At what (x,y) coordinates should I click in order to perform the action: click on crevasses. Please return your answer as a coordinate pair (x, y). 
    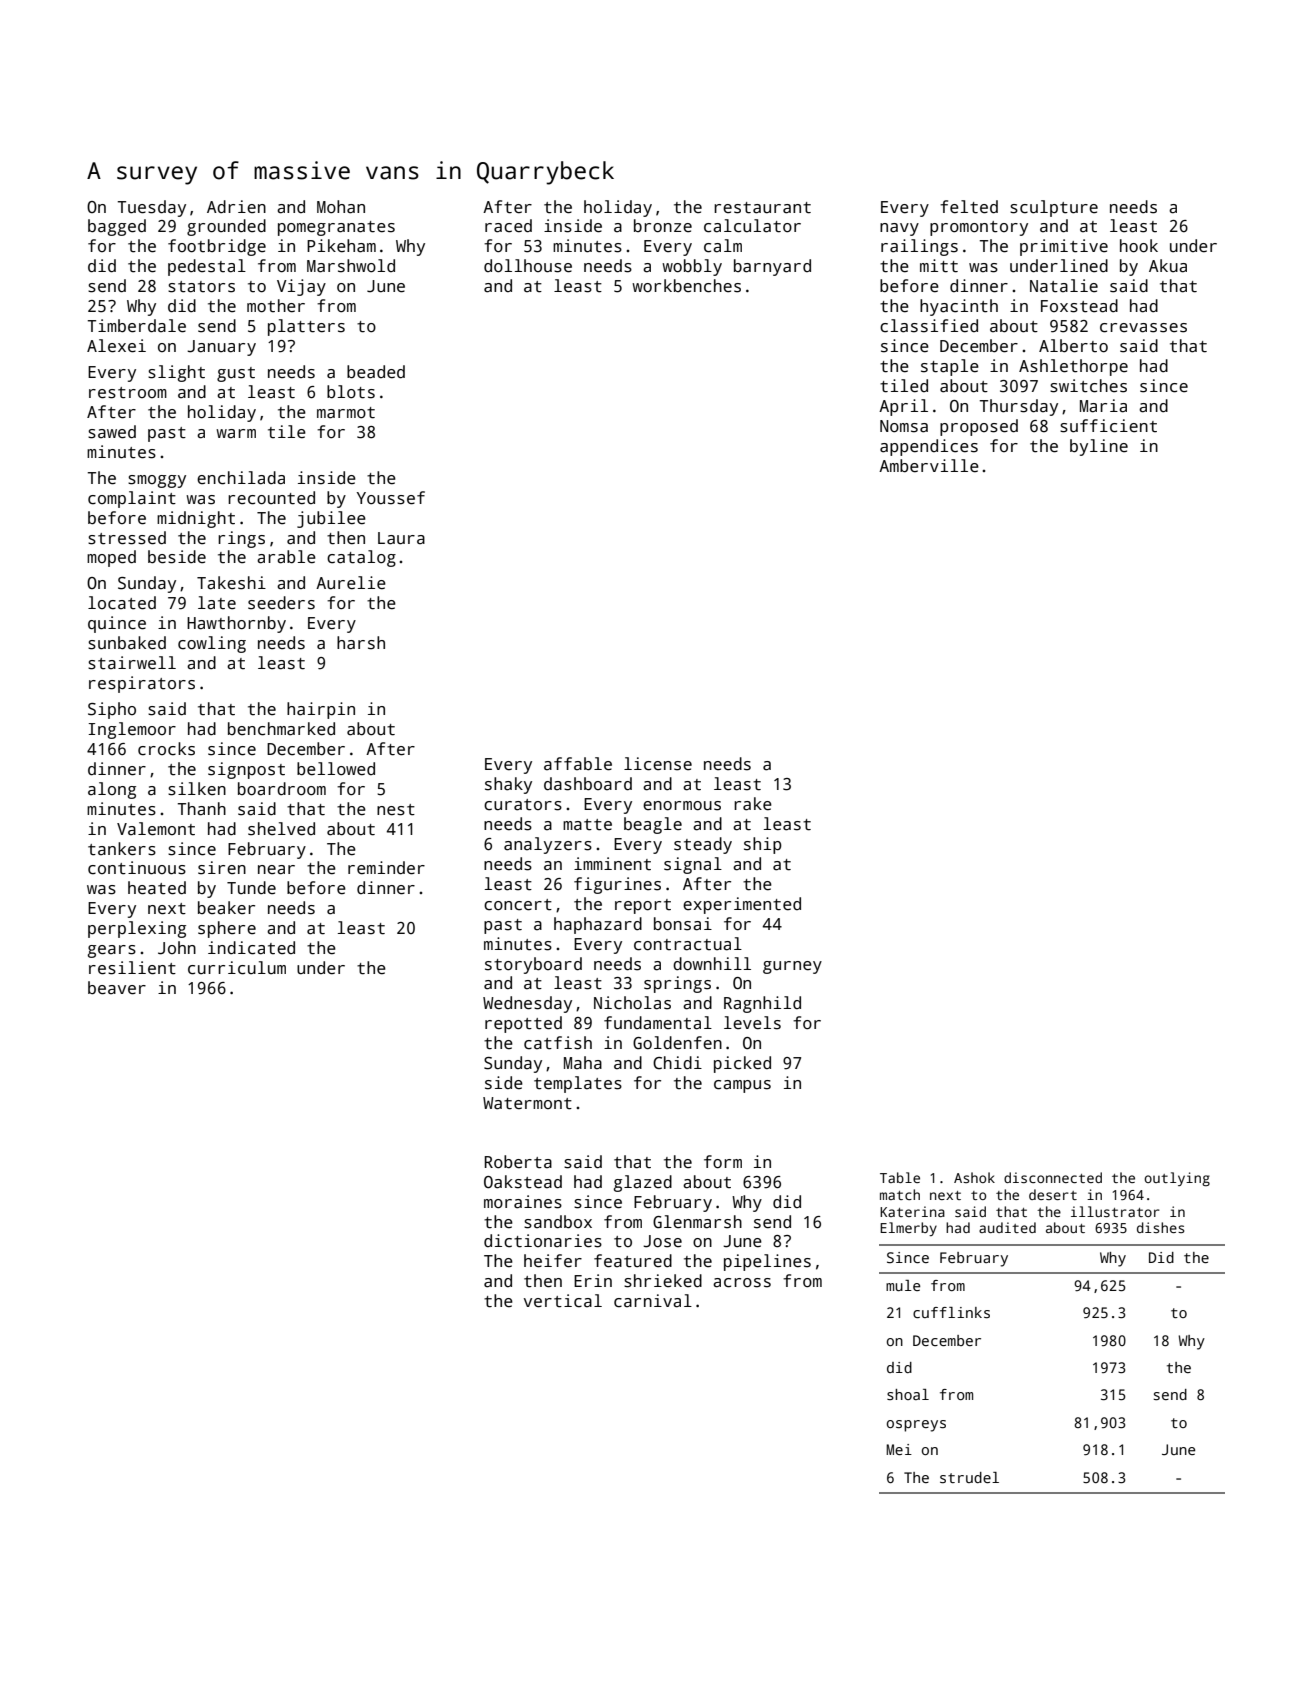
    Looking at the image, I should click on (1143, 328).
